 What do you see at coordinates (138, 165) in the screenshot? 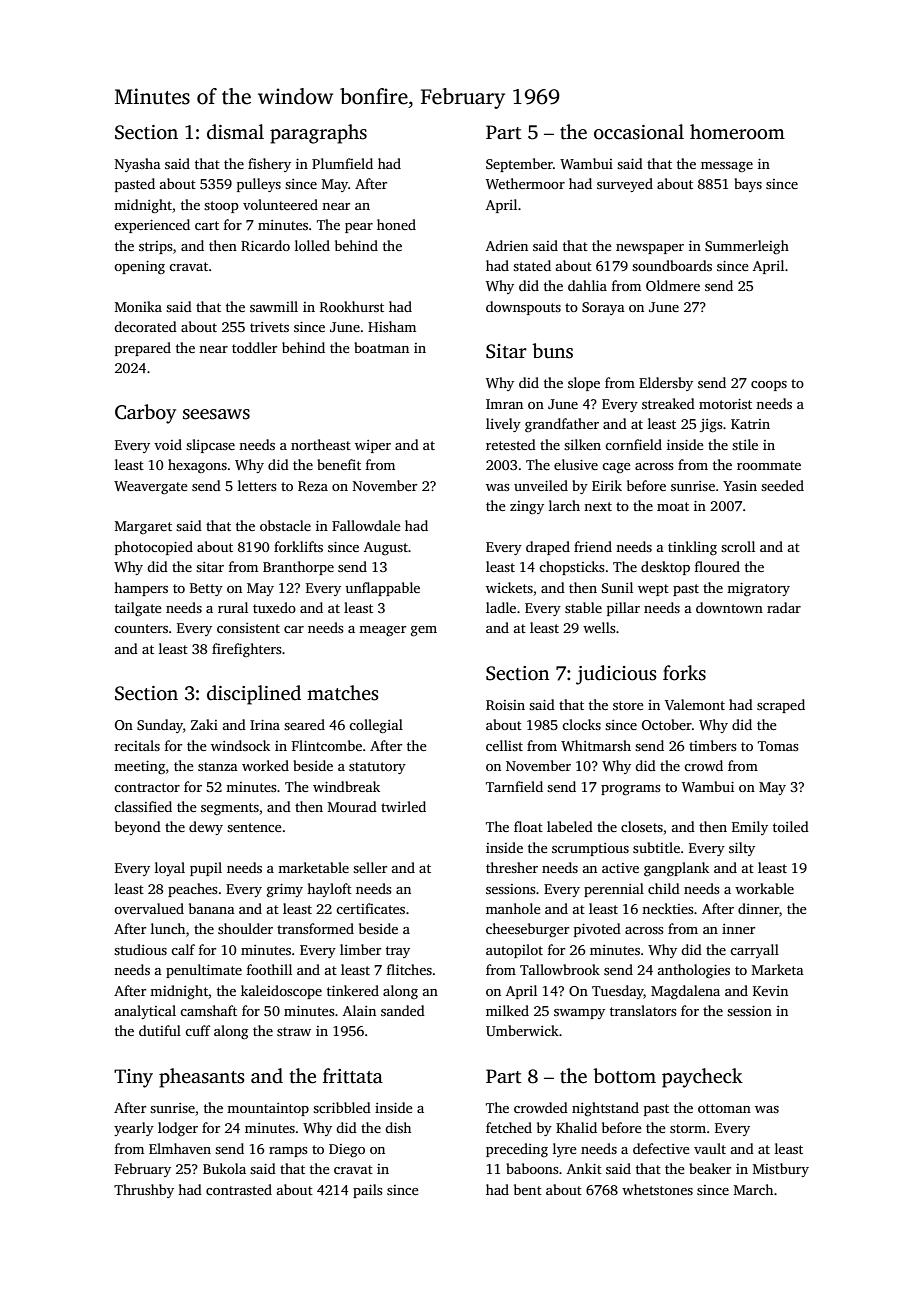
I see `Nyasha` at bounding box center [138, 165].
